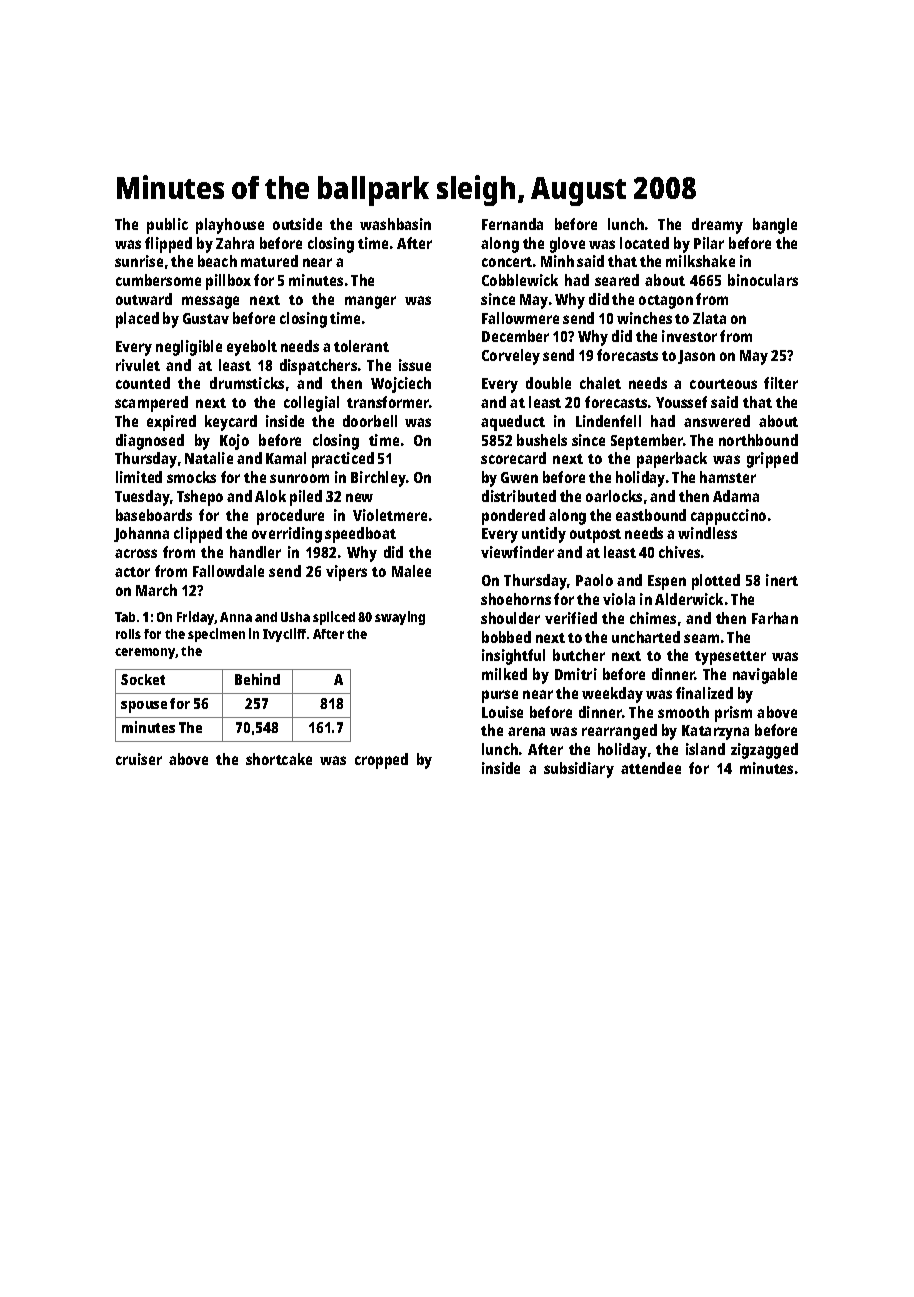 Image resolution: width=914 pixels, height=1297 pixels. What do you see at coordinates (594, 580) in the document?
I see `Paolo` at bounding box center [594, 580].
